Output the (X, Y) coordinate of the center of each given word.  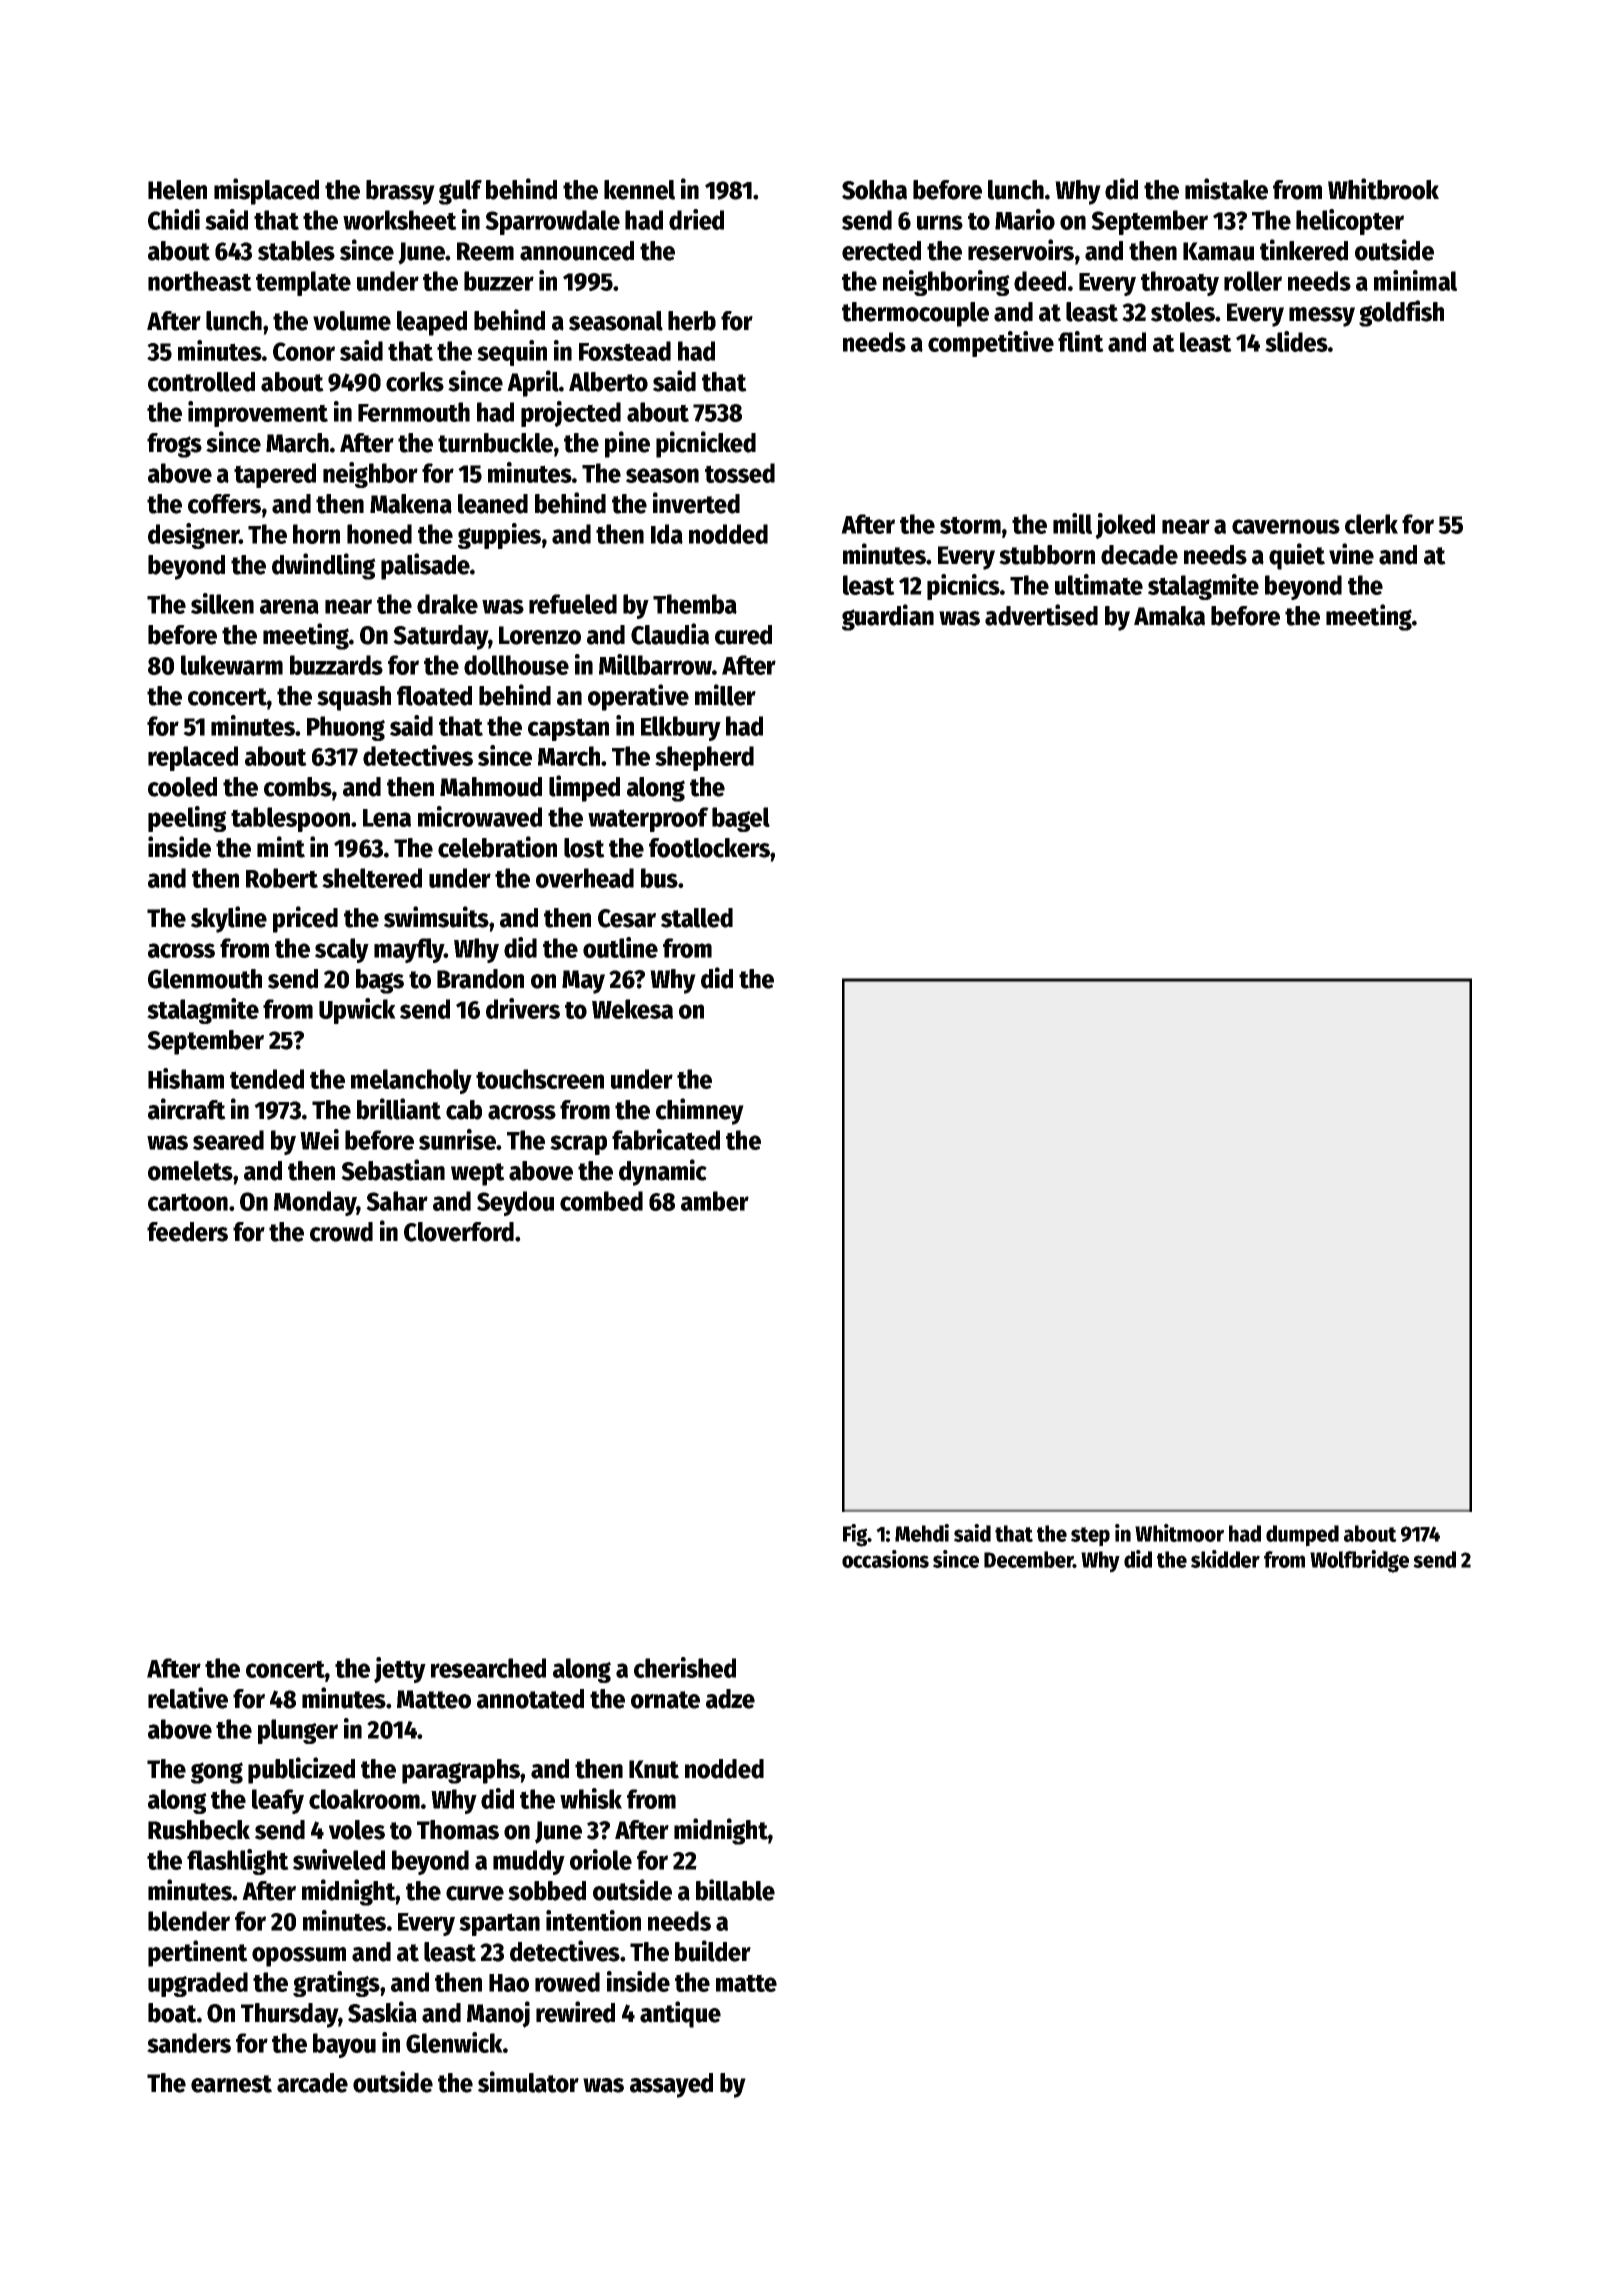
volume (352, 321)
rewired (575, 2012)
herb (692, 321)
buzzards (336, 665)
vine (1351, 554)
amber (715, 1201)
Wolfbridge (1359, 1561)
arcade (312, 2083)
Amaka (1169, 616)
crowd (341, 1232)
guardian (888, 617)
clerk (1371, 524)
